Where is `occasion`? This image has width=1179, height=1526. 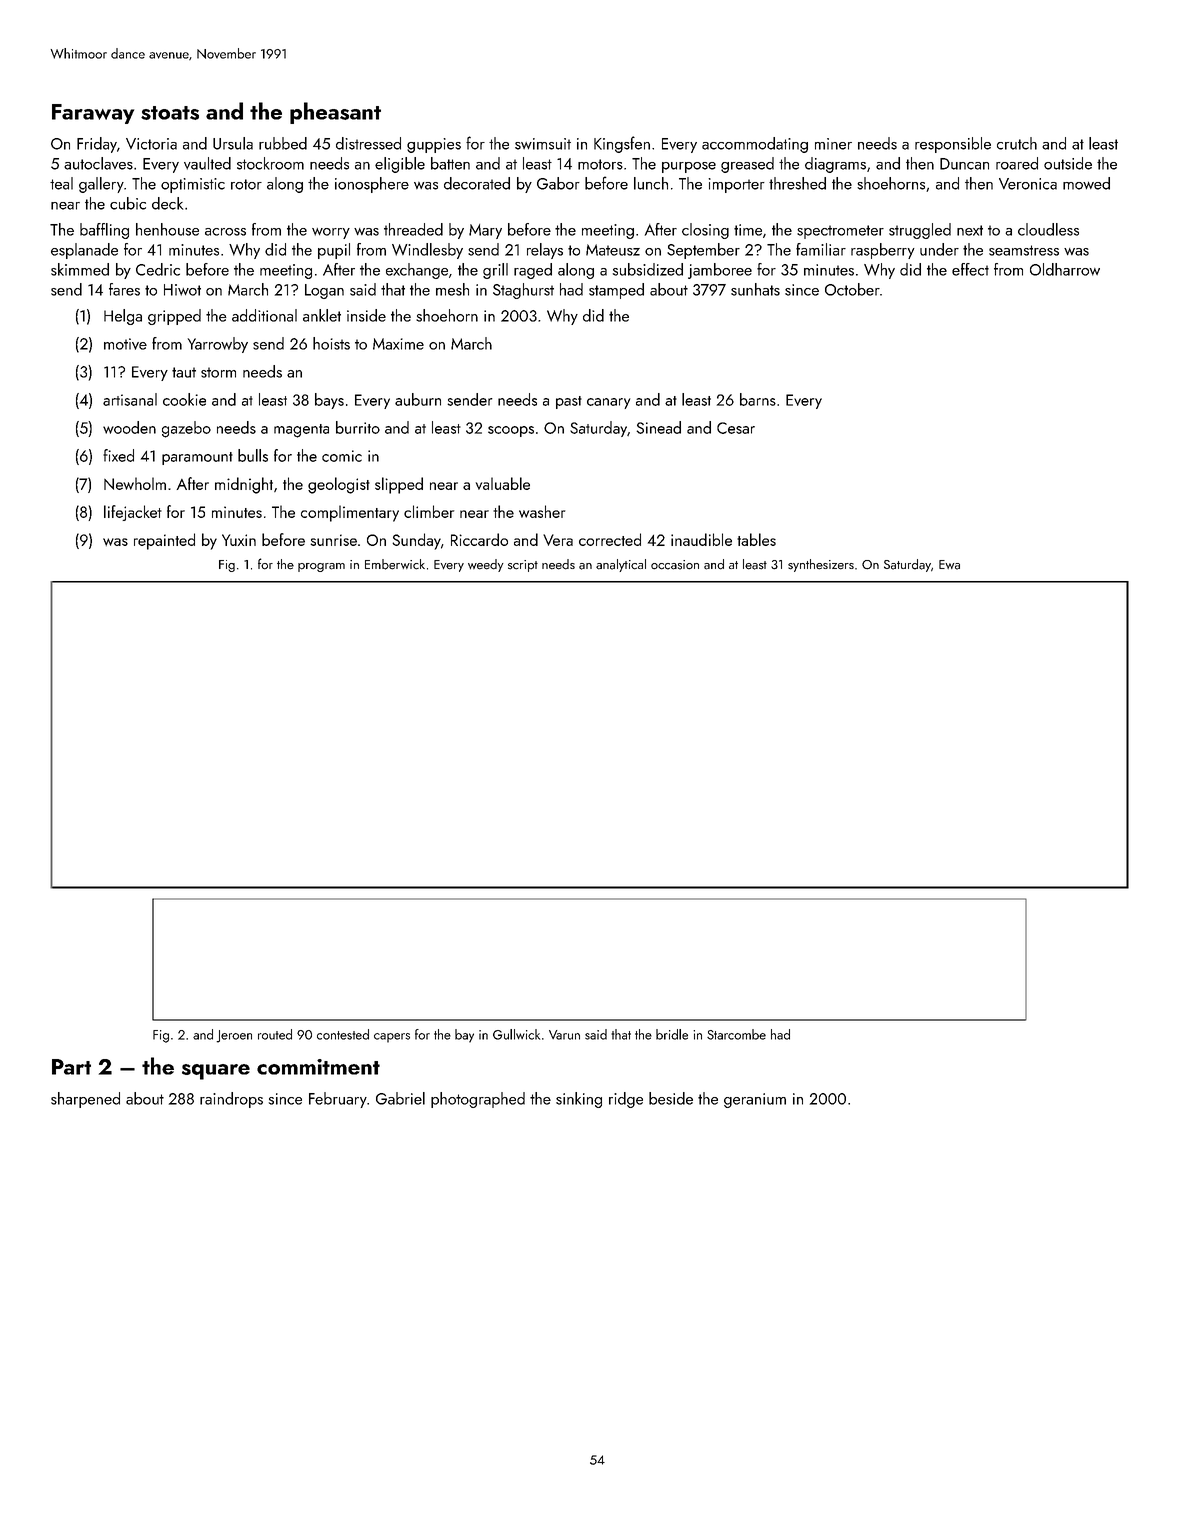
occasion is located at coordinates (675, 565).
